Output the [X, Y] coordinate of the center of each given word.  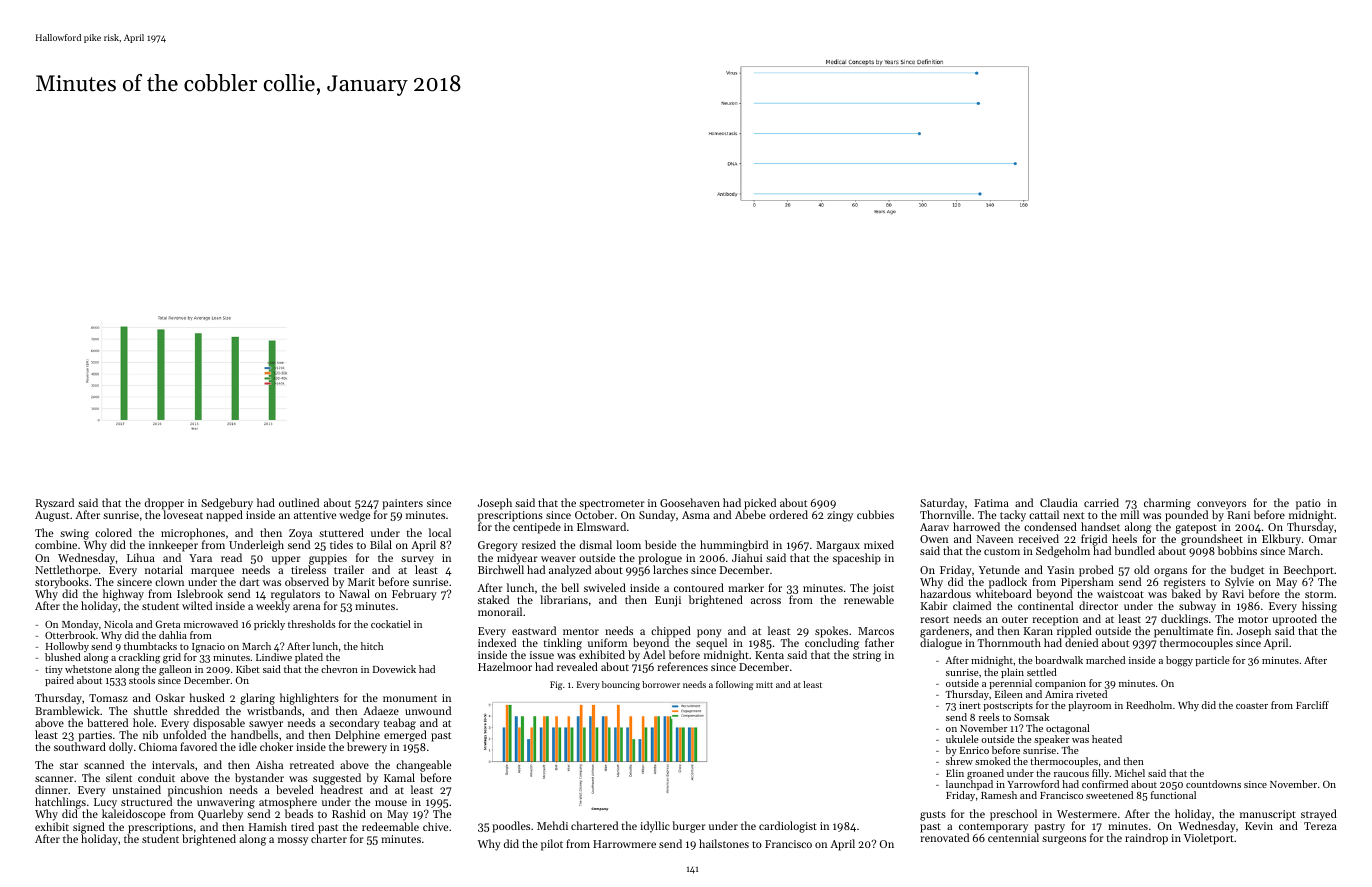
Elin [955, 773]
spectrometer [612, 505]
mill [1129, 514]
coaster [1252, 706]
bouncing [621, 685]
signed [89, 828]
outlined [299, 502]
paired [59, 681]
